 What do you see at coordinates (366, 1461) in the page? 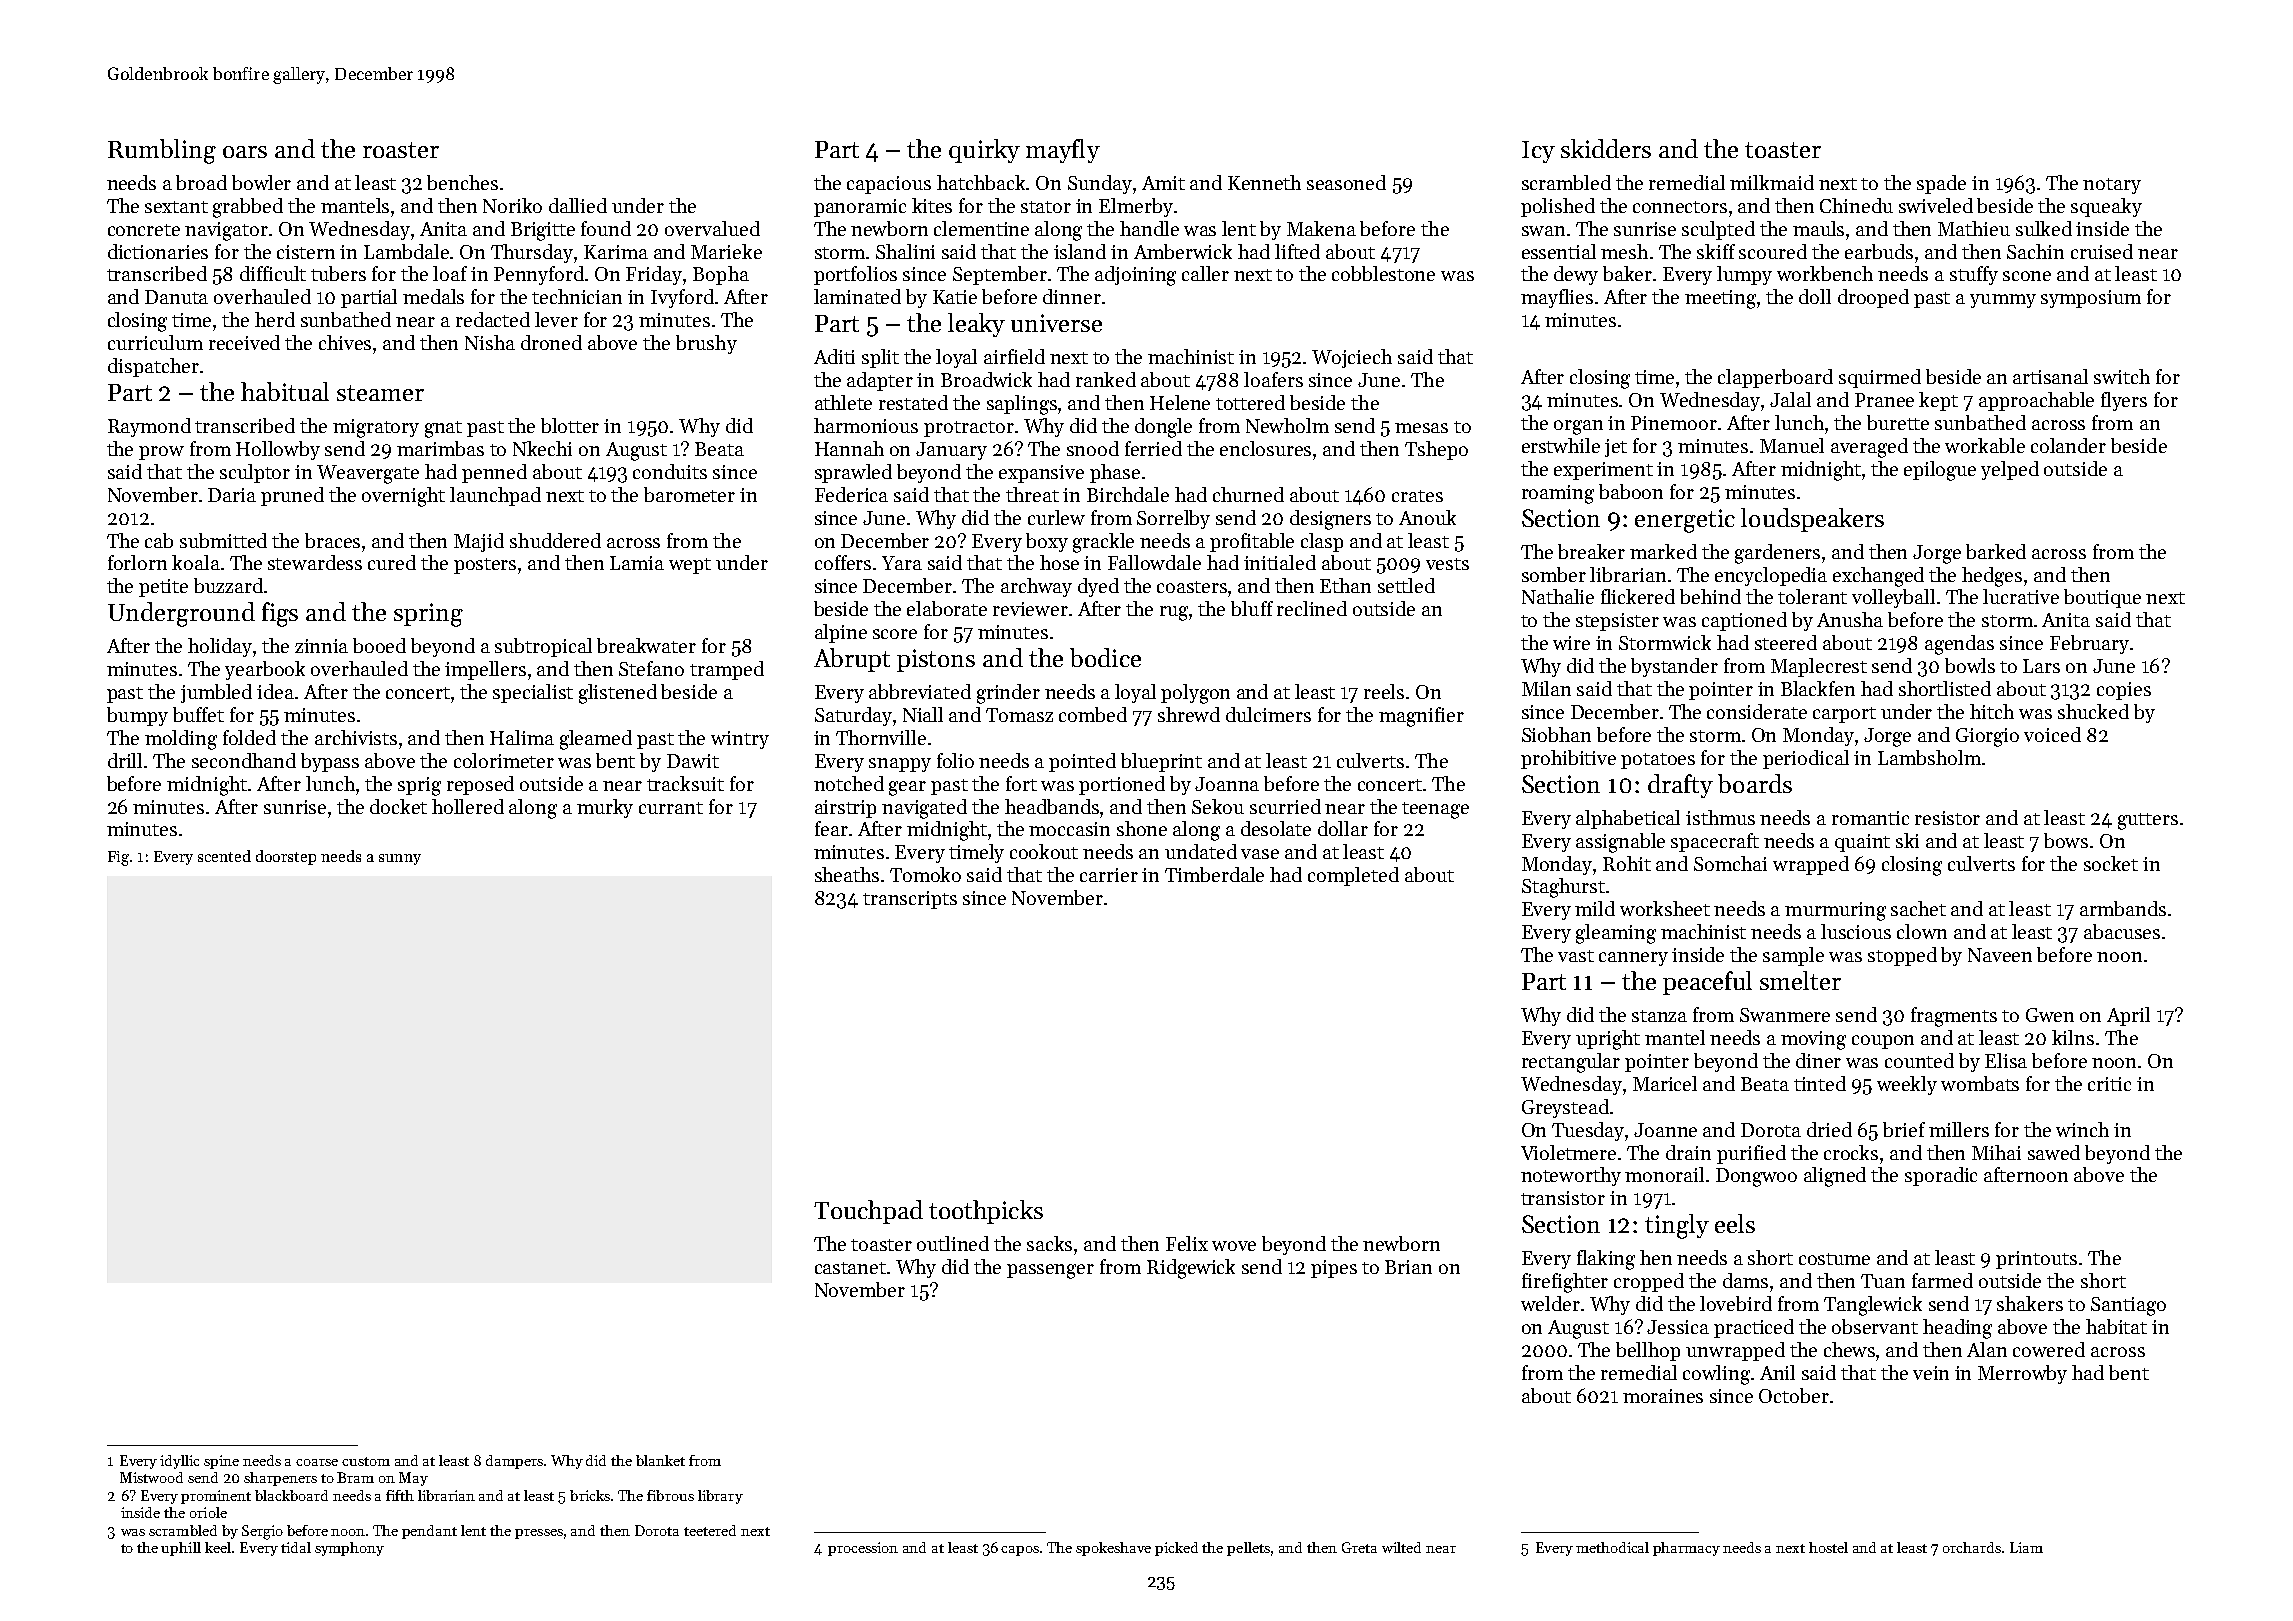
I see `custom` at bounding box center [366, 1461].
